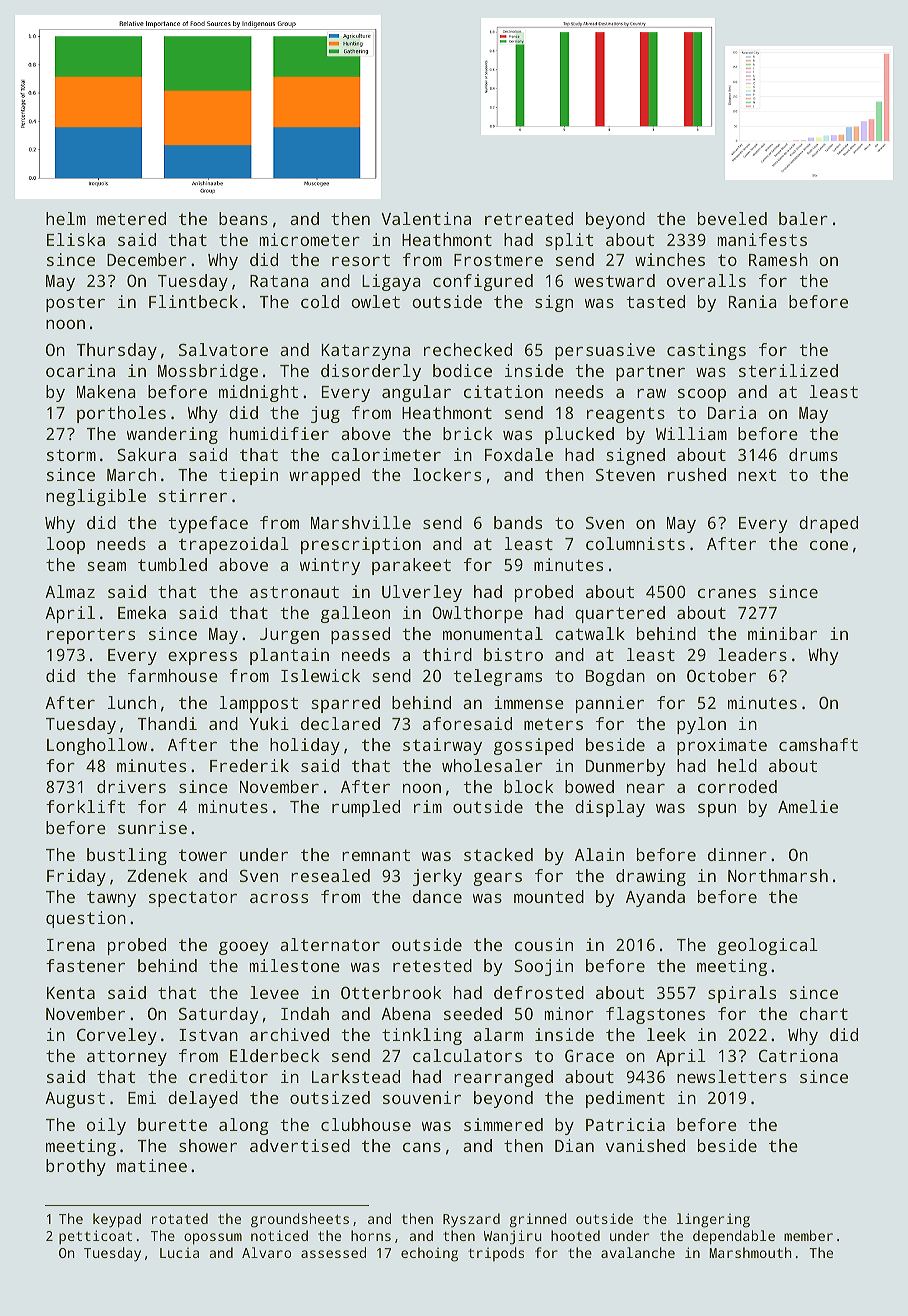 The height and width of the screenshot is (1316, 908). What do you see at coordinates (496, 1254) in the screenshot?
I see `tripods` at bounding box center [496, 1254].
